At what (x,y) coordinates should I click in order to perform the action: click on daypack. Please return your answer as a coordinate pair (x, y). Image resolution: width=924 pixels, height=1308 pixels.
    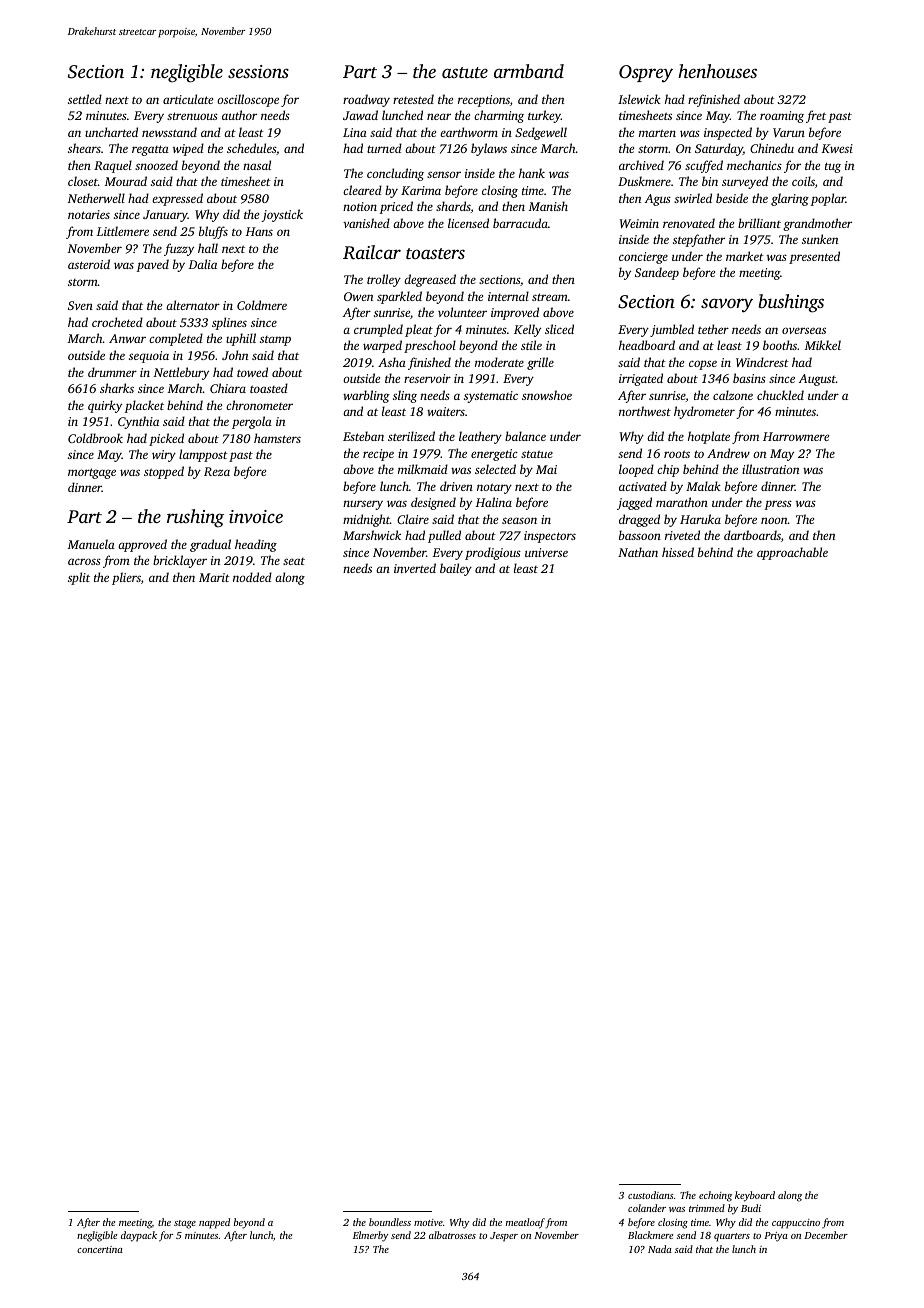
    Looking at the image, I should click on (139, 1236).
